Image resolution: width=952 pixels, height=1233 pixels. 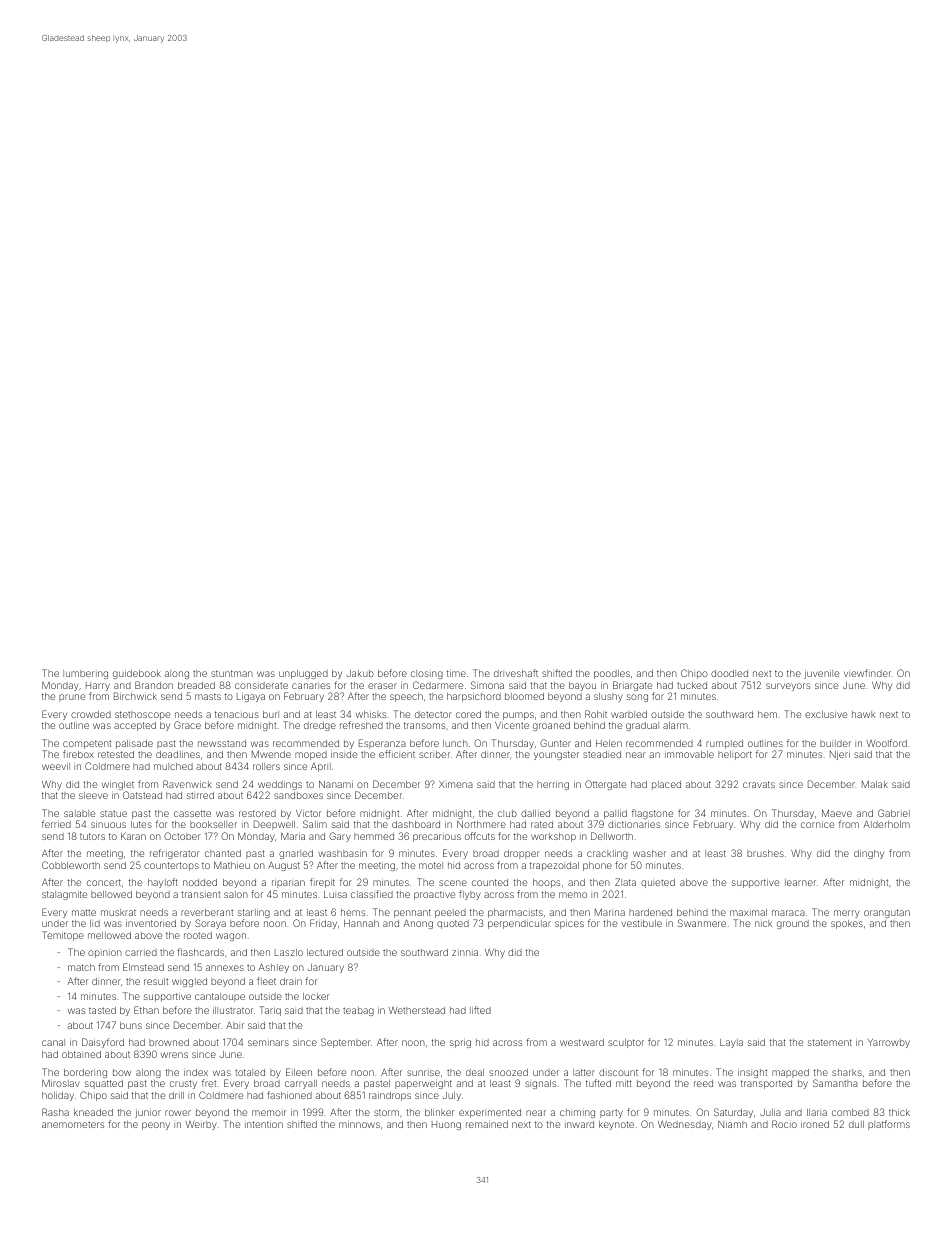 I want to click on sprig, so click(x=460, y=1044).
